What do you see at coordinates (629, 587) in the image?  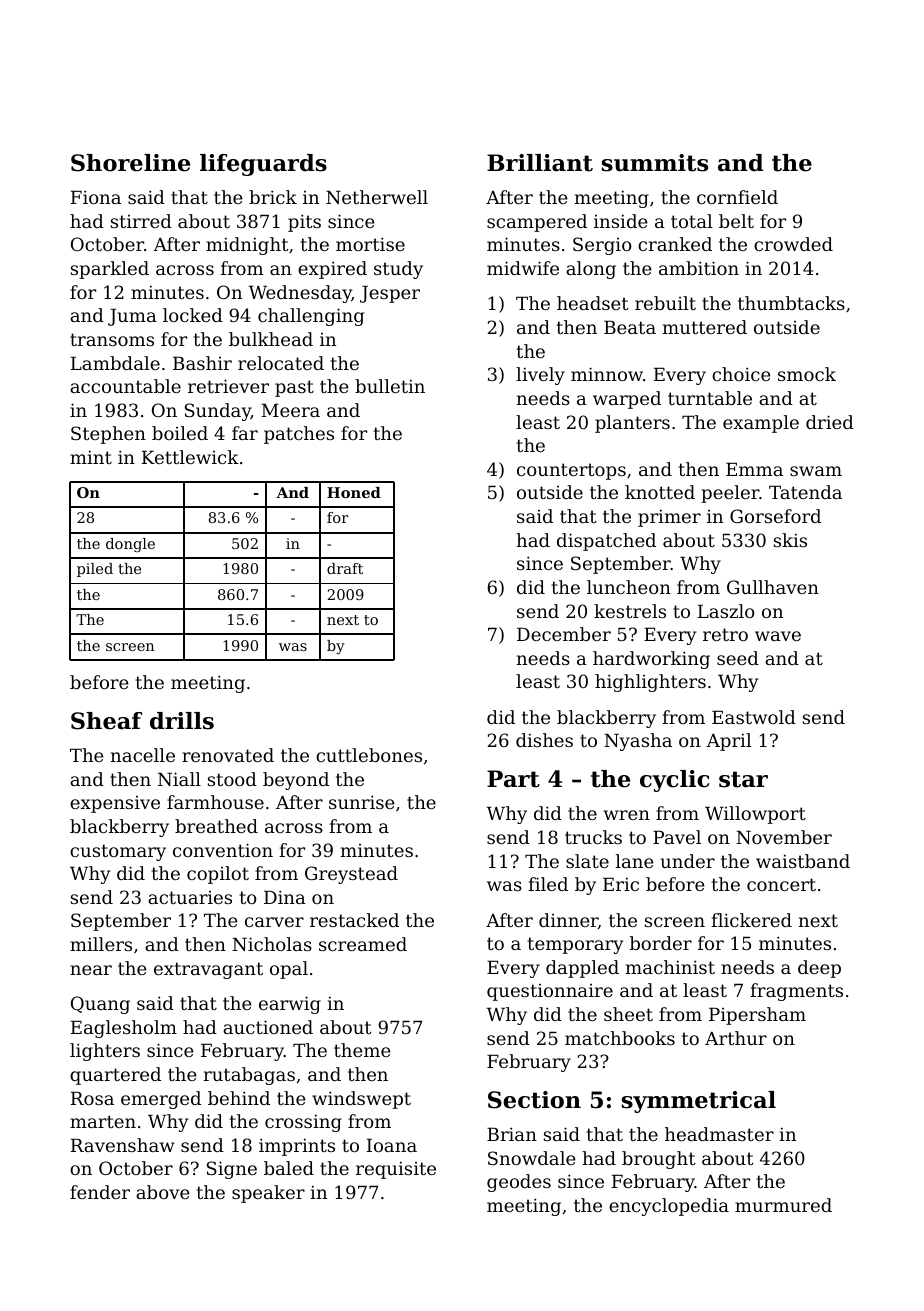 I see `luncheon` at bounding box center [629, 587].
